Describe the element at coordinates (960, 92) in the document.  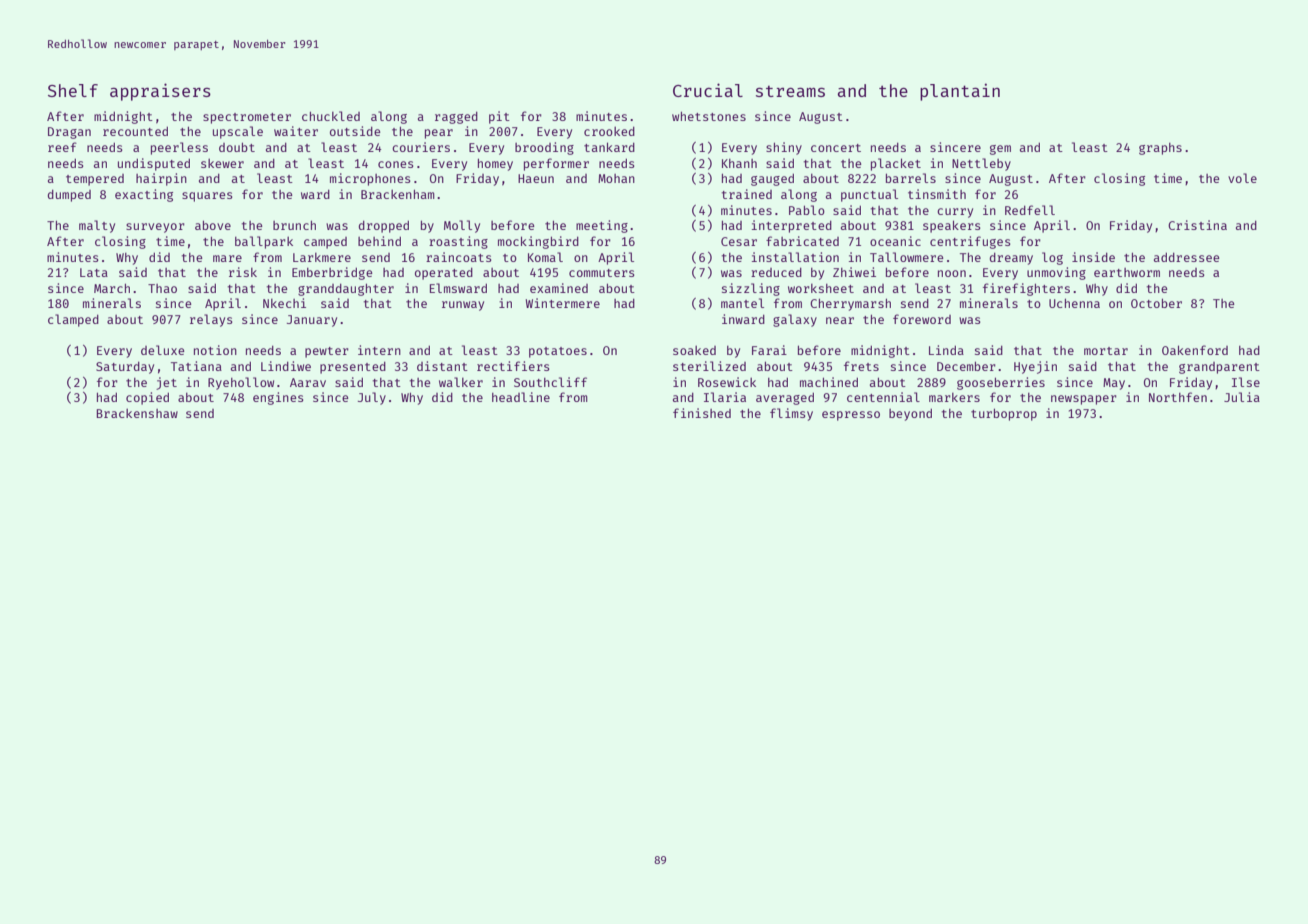
I see `plantain` at that location.
